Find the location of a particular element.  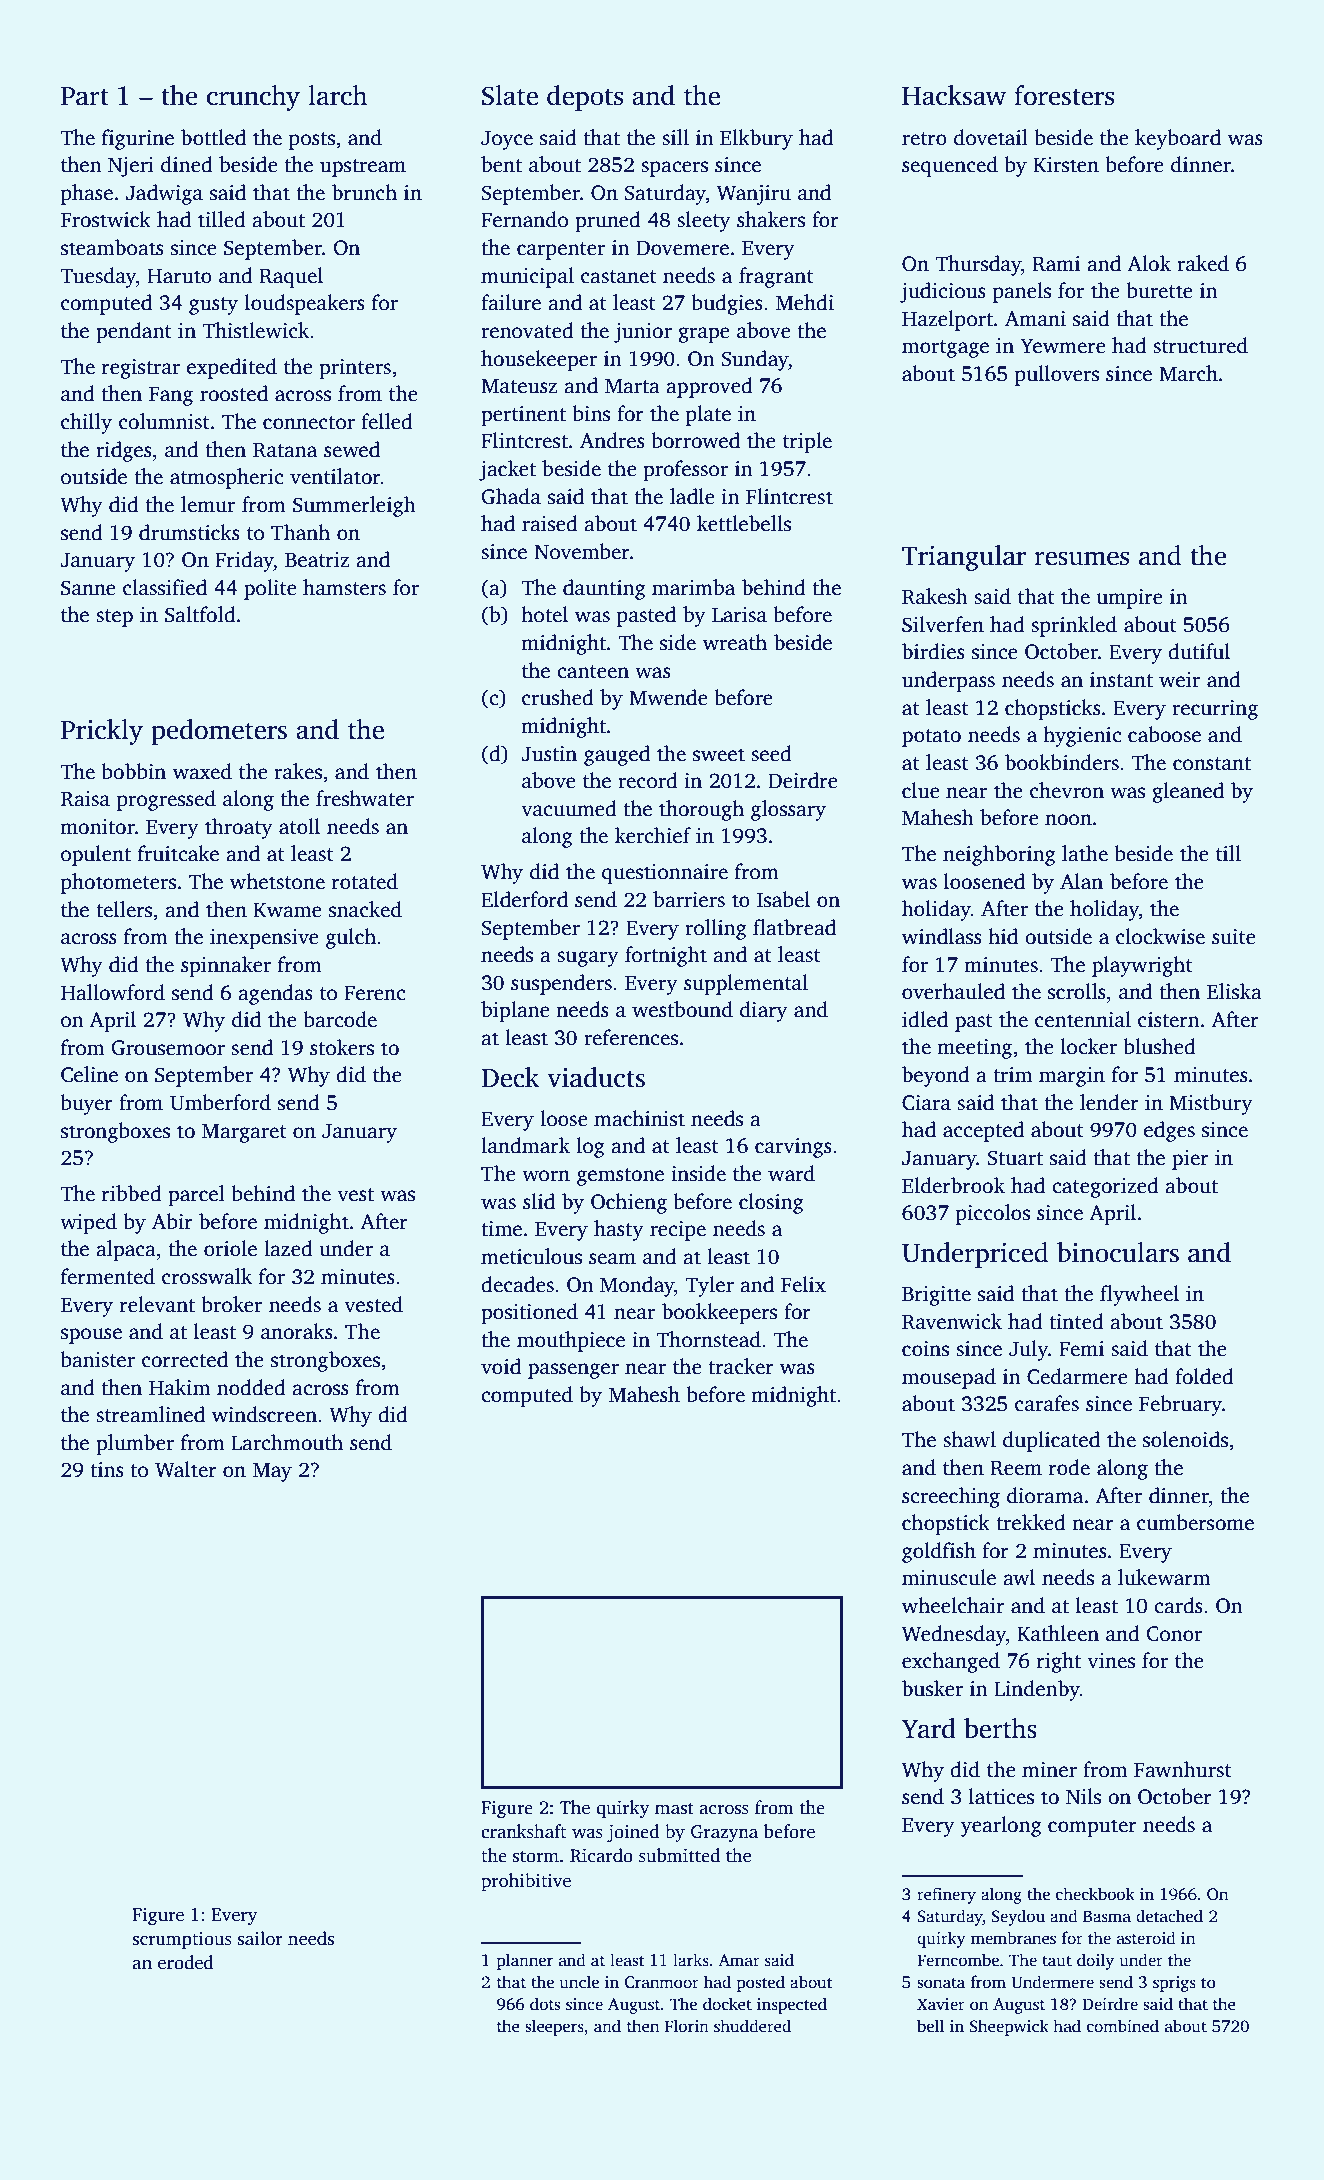

Mateusz is located at coordinates (519, 386).
